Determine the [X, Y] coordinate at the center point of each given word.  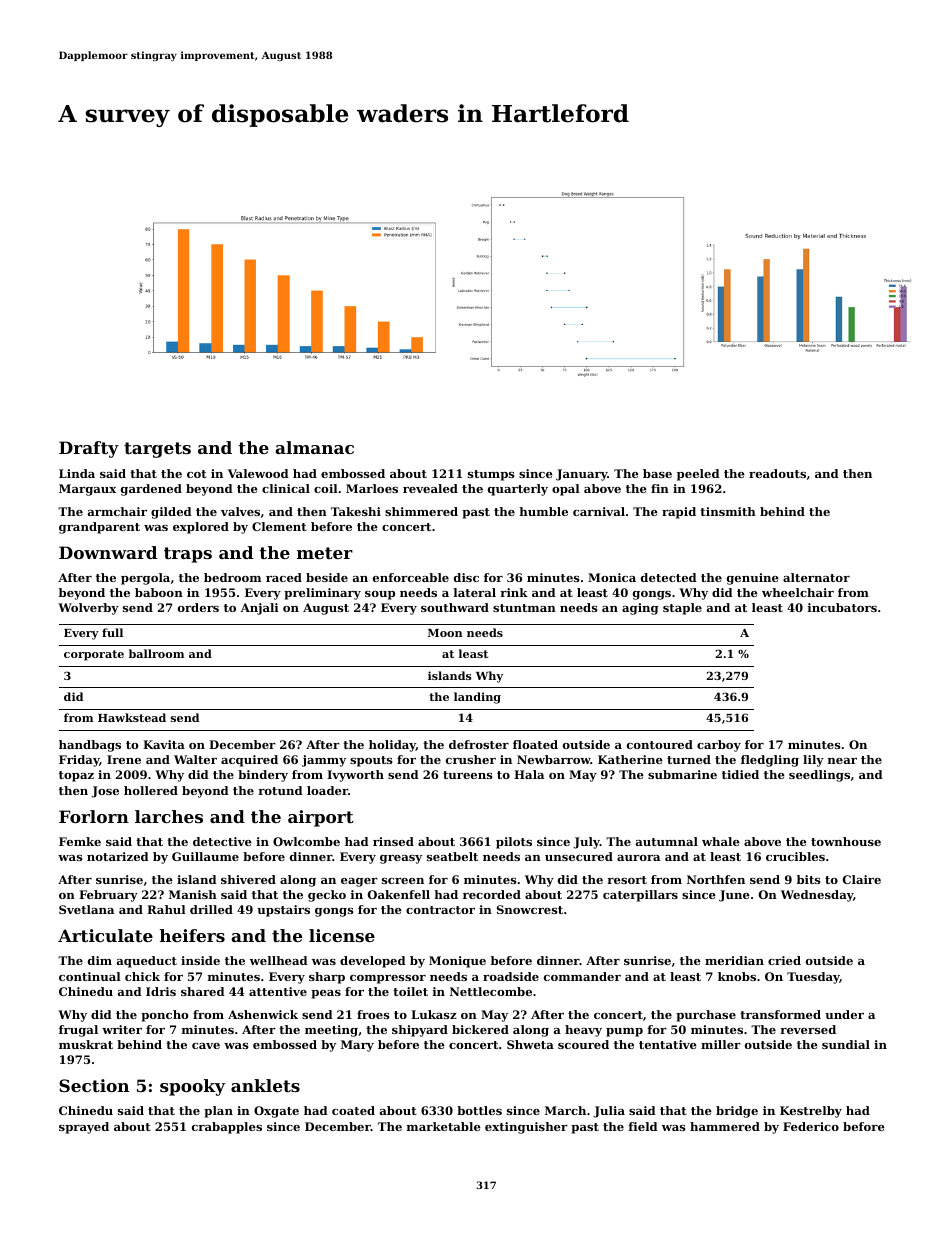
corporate [94, 655]
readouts [777, 473]
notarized [118, 856]
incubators [842, 607]
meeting [331, 1031]
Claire [862, 879]
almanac [314, 447]
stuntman [524, 608]
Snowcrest [530, 909]
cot [197, 474]
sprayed [84, 1128]
